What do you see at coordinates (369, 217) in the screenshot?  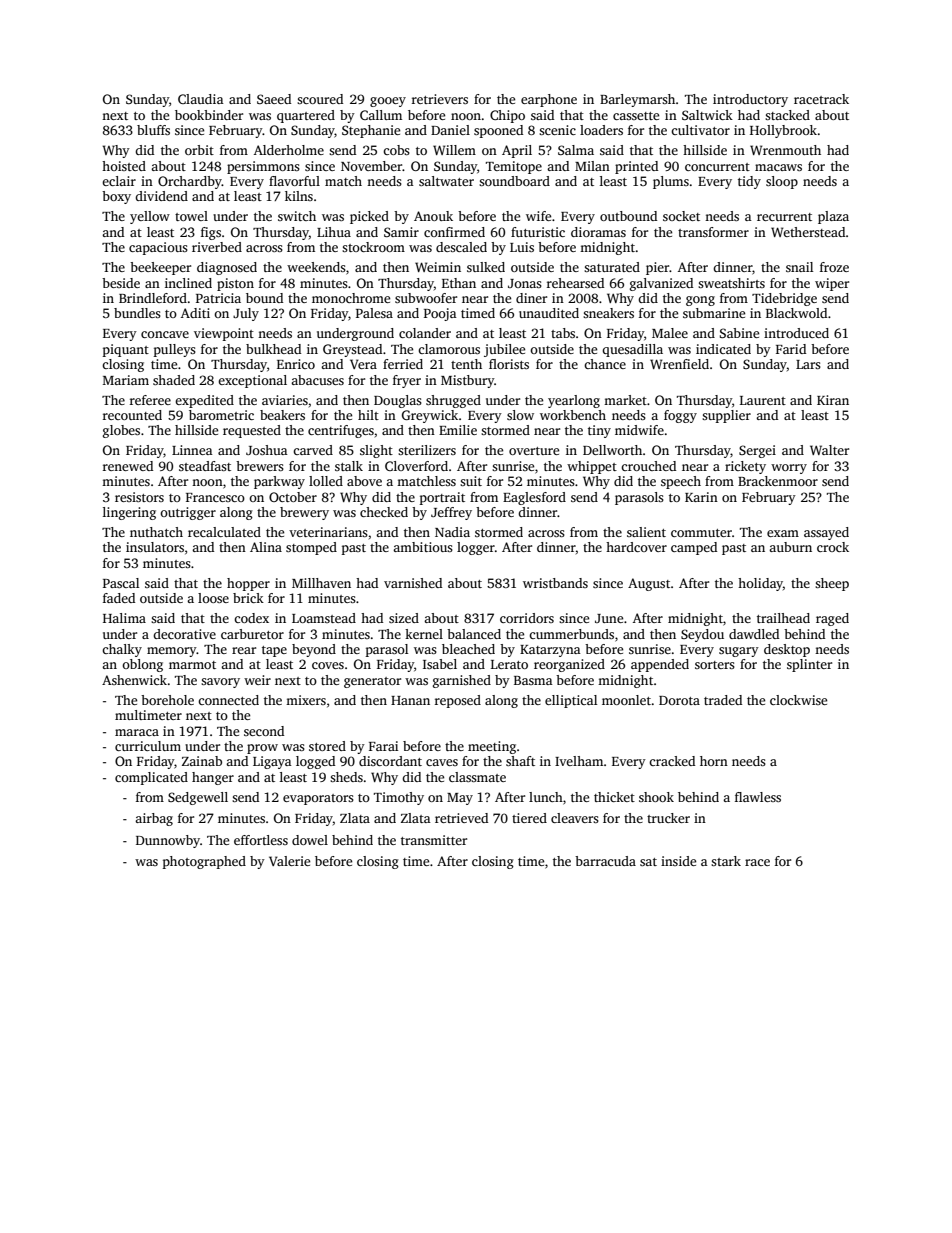 I see `picked` at bounding box center [369, 217].
